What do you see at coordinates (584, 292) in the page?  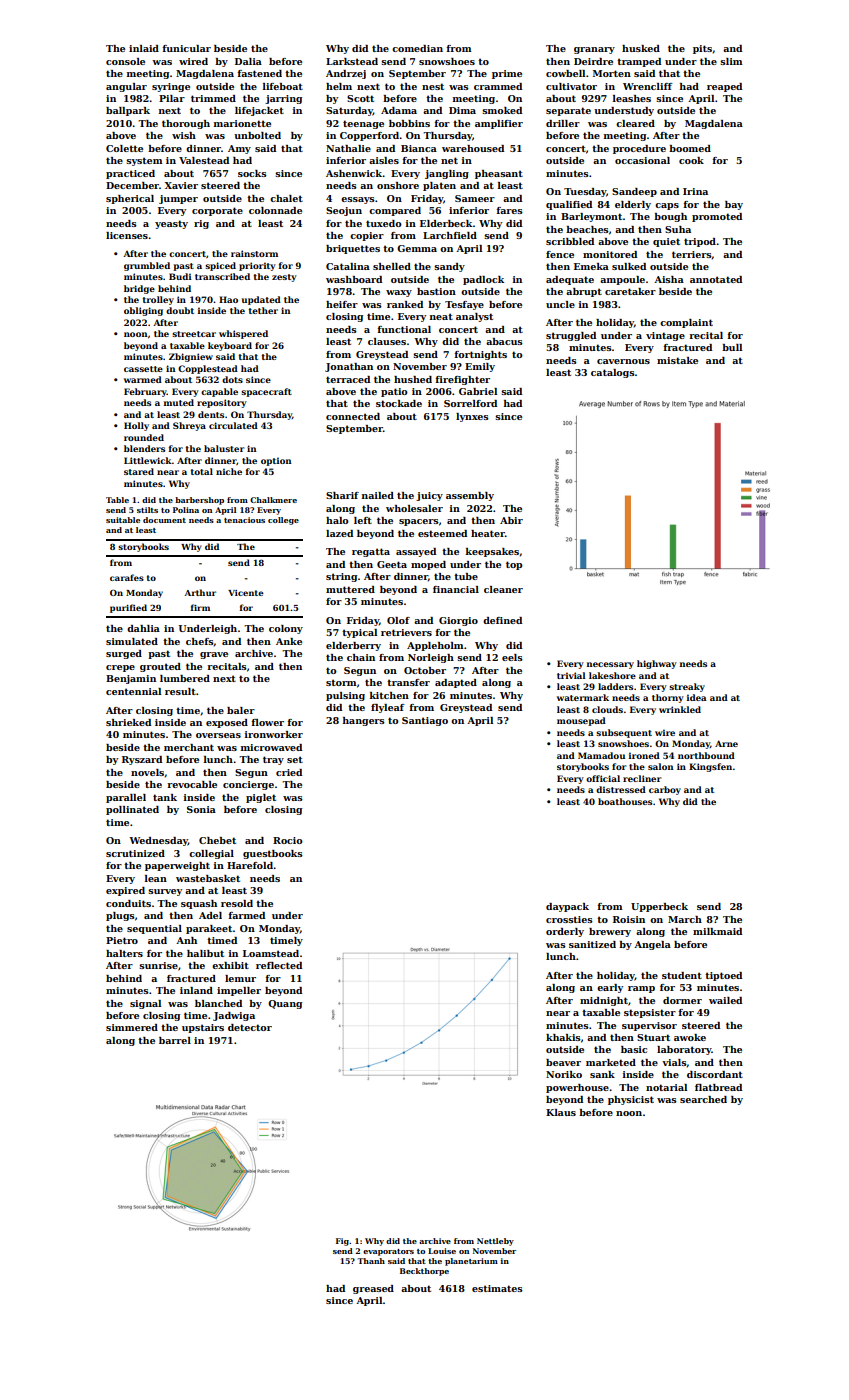 I see `abrupt` at bounding box center [584, 292].
